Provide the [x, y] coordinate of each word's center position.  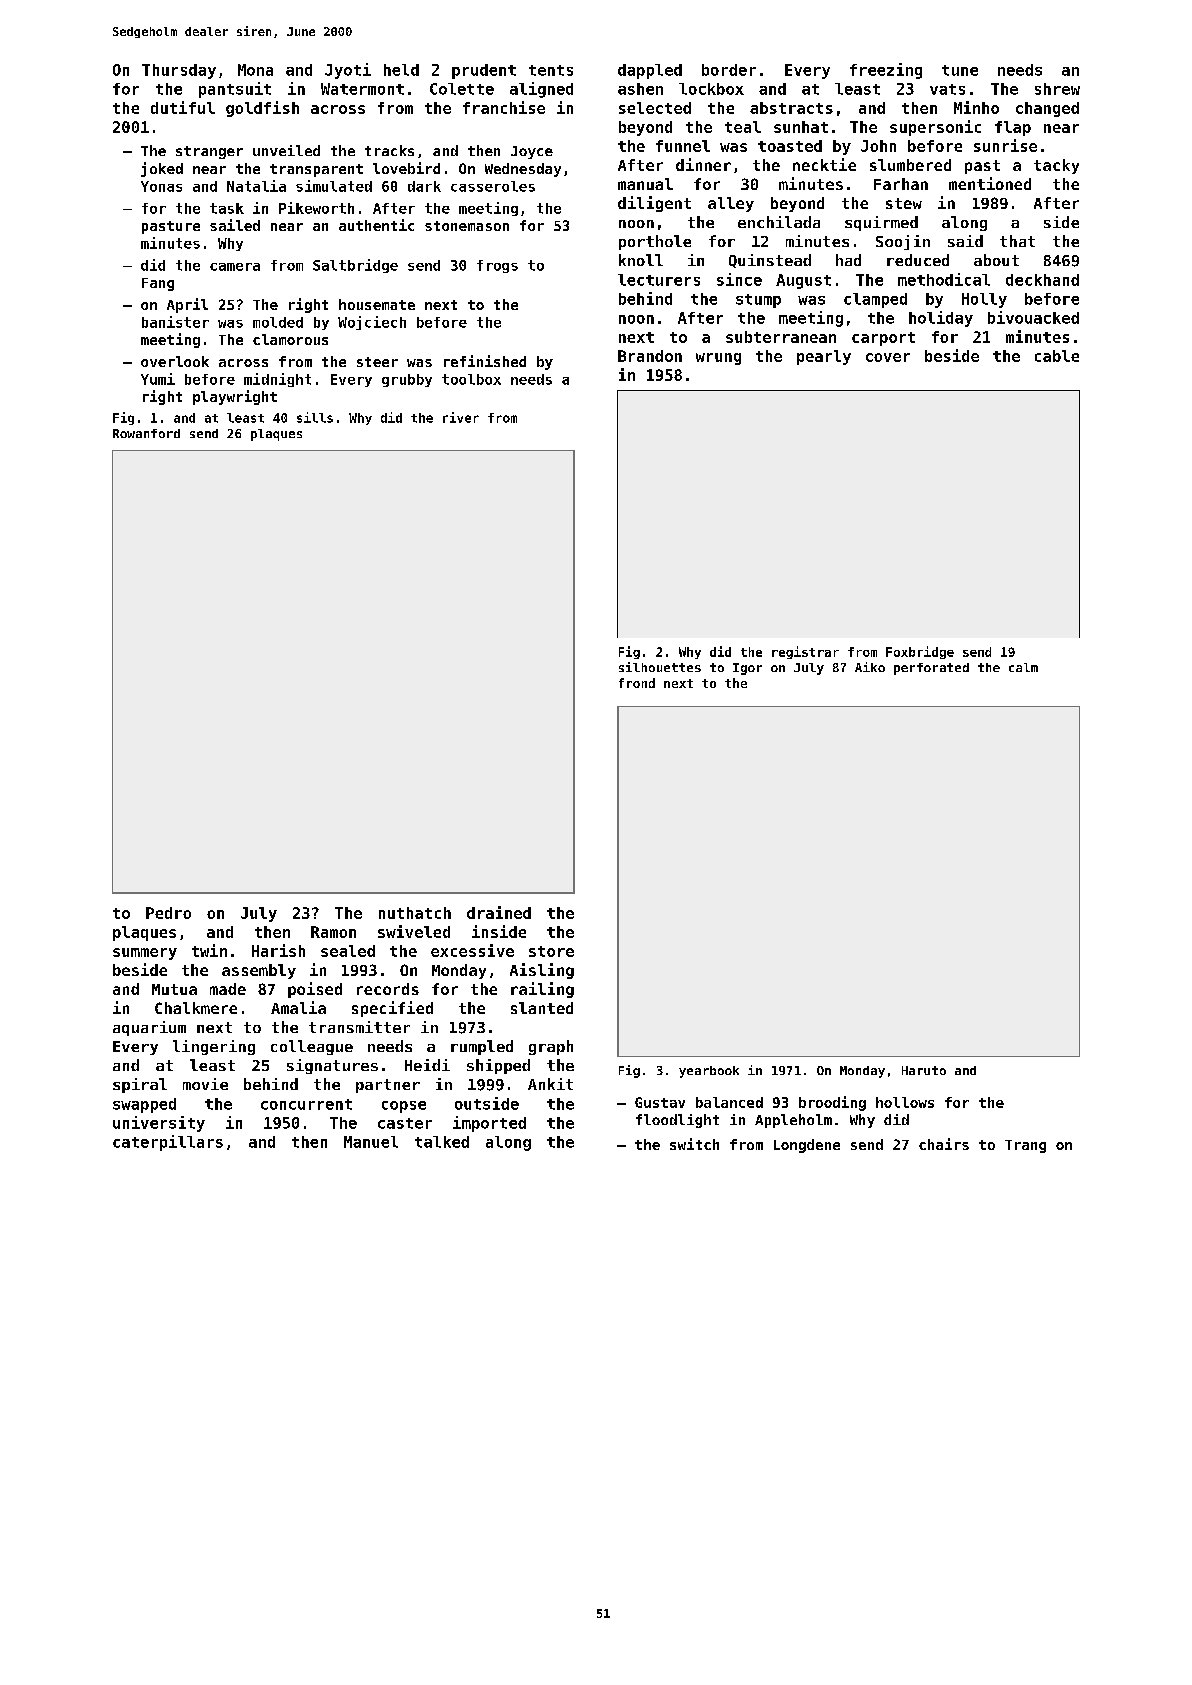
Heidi [427, 1065]
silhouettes [660, 667]
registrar [805, 652]
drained [499, 912]
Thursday [179, 71]
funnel [683, 146]
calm [1023, 667]
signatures [332, 1066]
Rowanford [146, 433]
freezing [886, 71]
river [461, 417]
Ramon [333, 932]
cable [1057, 356]
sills [315, 417]
